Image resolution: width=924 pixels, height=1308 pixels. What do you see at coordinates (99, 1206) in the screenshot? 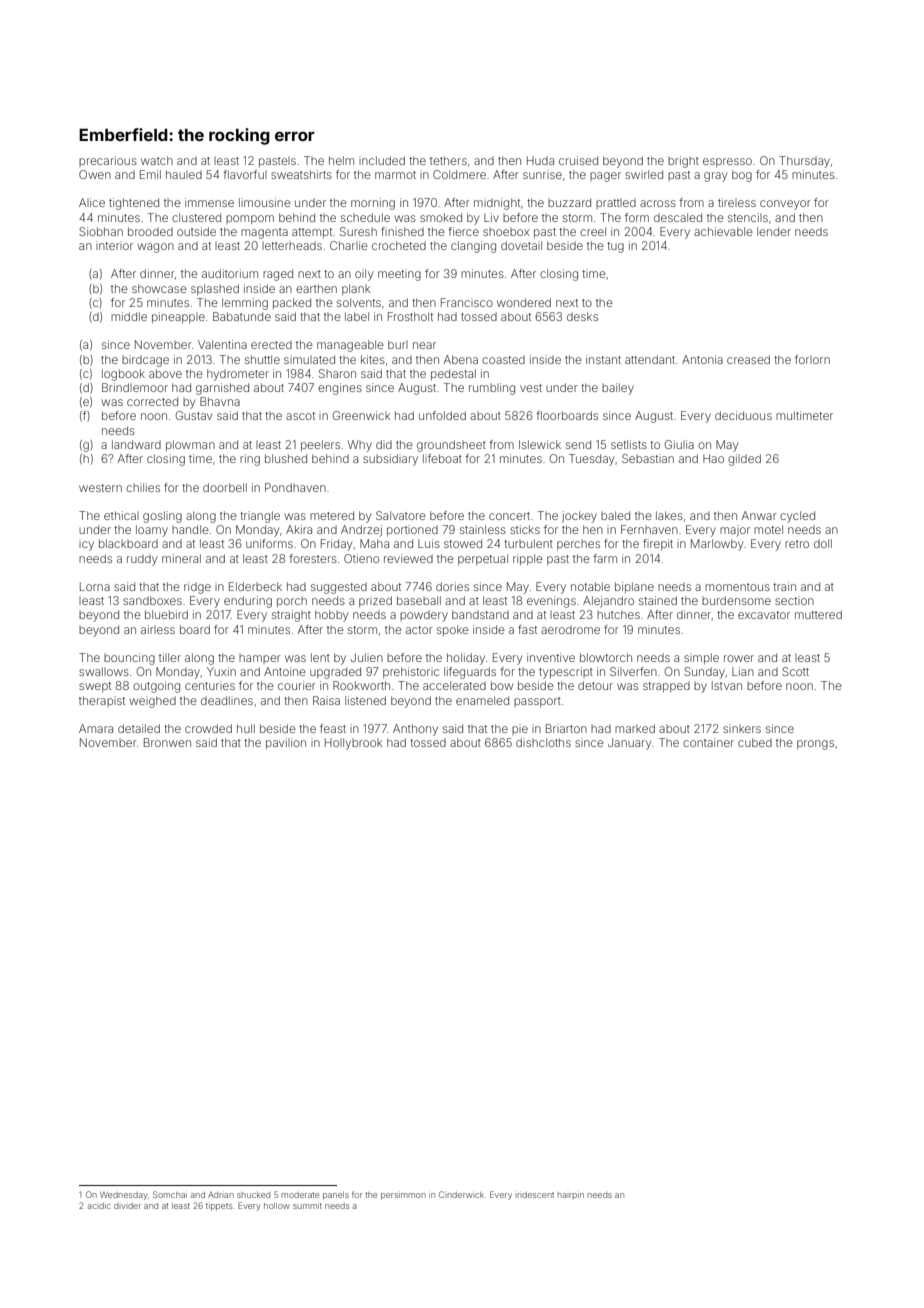
I see `acidic` at bounding box center [99, 1206].
